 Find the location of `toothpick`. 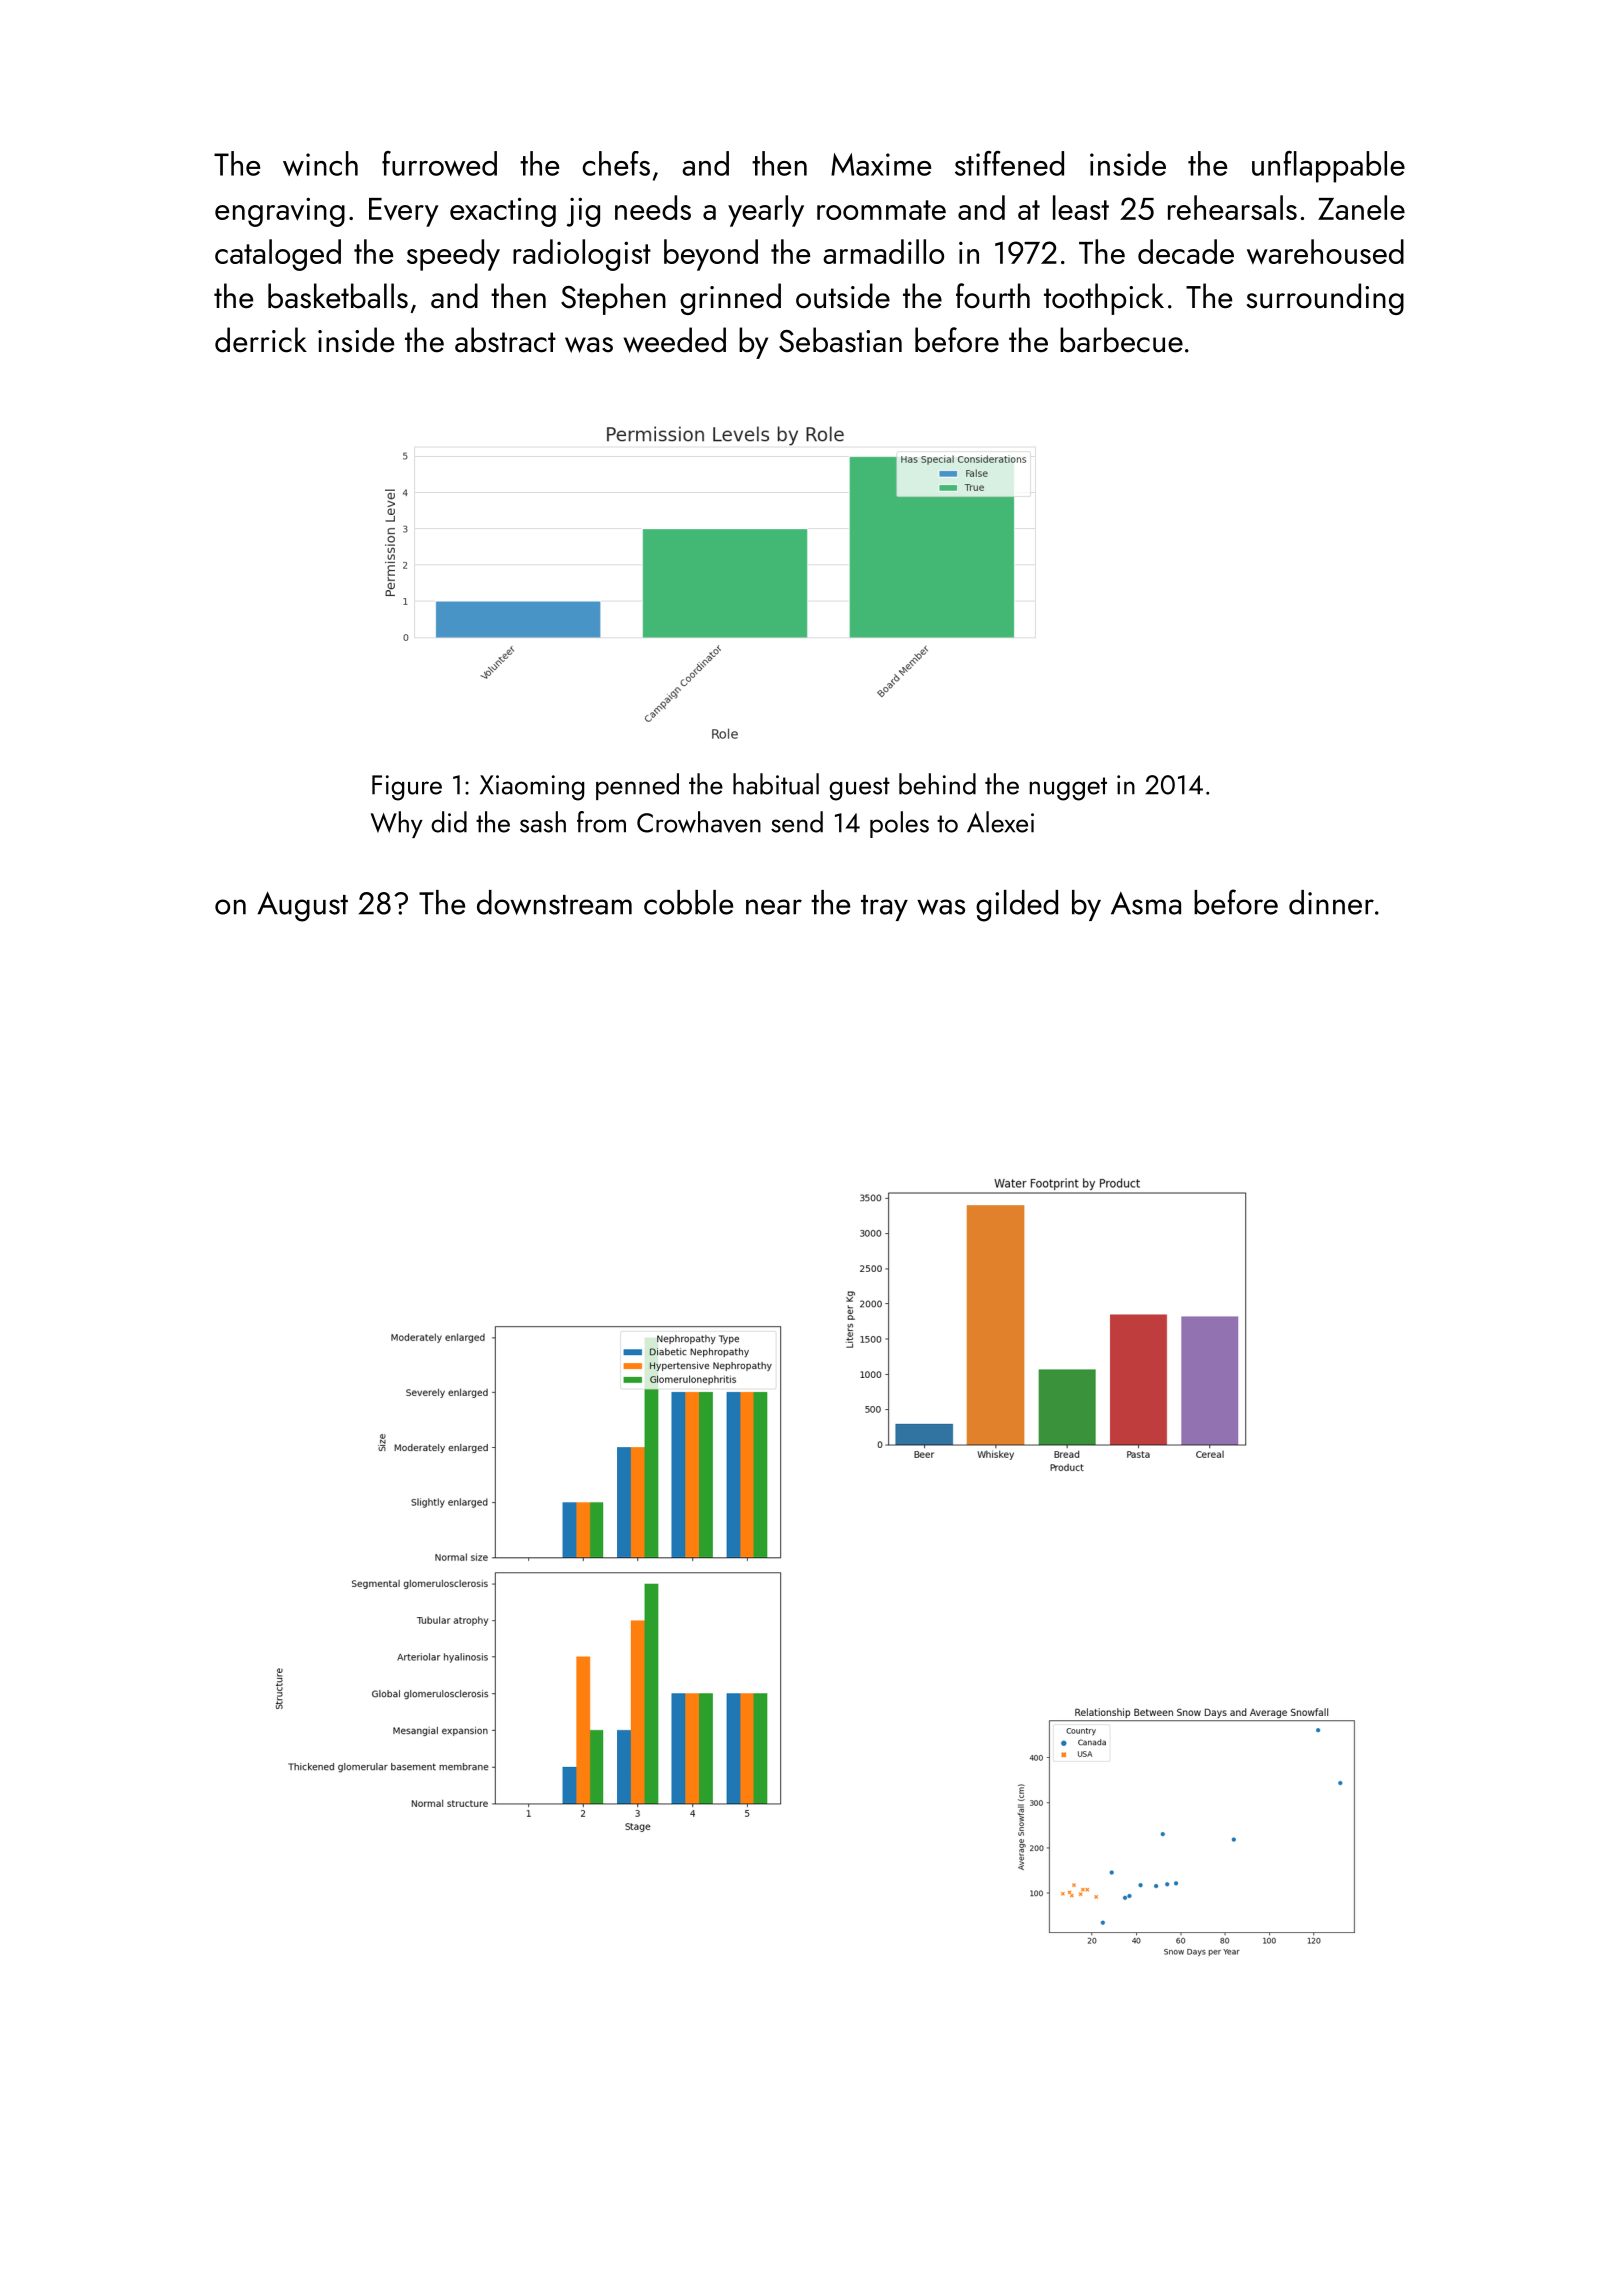

toothpick is located at coordinates (1104, 299).
